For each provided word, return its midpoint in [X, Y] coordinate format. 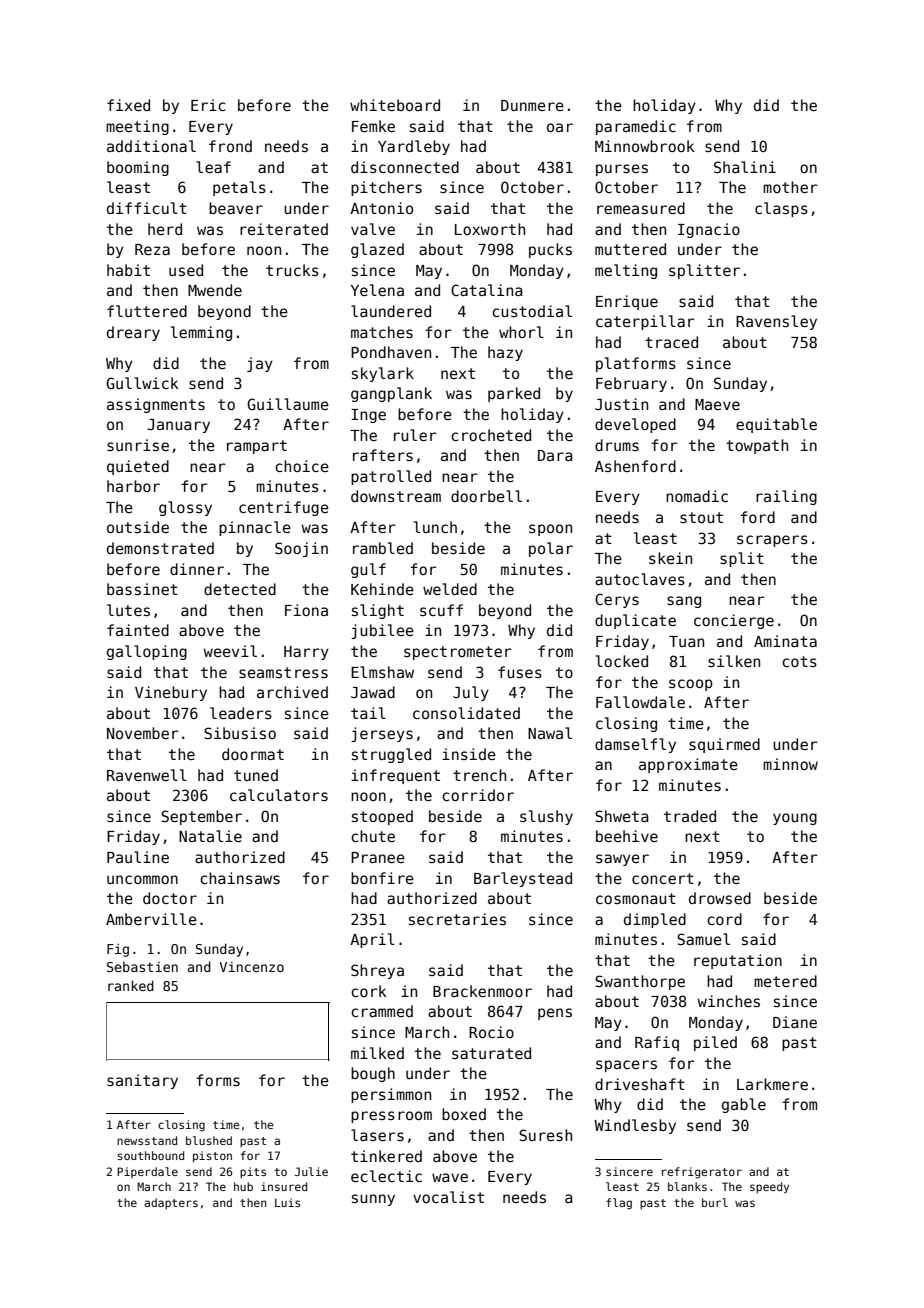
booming [138, 168]
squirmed [724, 745]
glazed [377, 250]
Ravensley [776, 322]
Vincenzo [252, 966]
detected [240, 589]
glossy [185, 508]
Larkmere [772, 1084]
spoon [550, 530]
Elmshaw [382, 672]
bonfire [382, 878]
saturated [491, 1053]
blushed [209, 1140]
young [795, 819]
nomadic [697, 496]
